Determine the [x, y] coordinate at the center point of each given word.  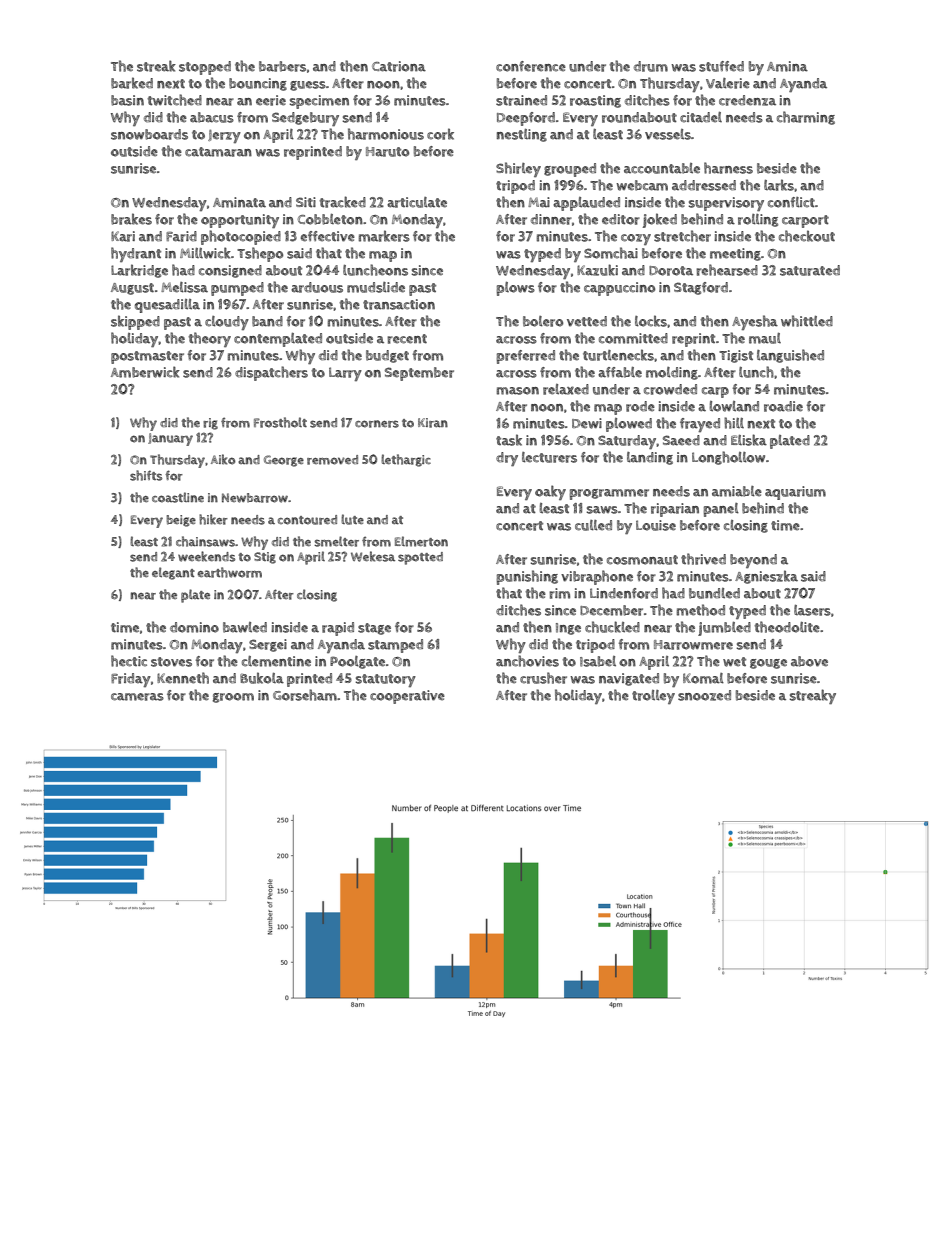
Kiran [433, 423]
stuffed [721, 66]
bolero [543, 321]
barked [132, 83]
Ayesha [755, 322]
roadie [783, 406]
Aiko [223, 459]
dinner [551, 219]
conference [531, 66]
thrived [703, 559]
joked [660, 220]
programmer [609, 494]
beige [181, 521]
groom [233, 698]
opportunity [240, 221]
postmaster [147, 357]
